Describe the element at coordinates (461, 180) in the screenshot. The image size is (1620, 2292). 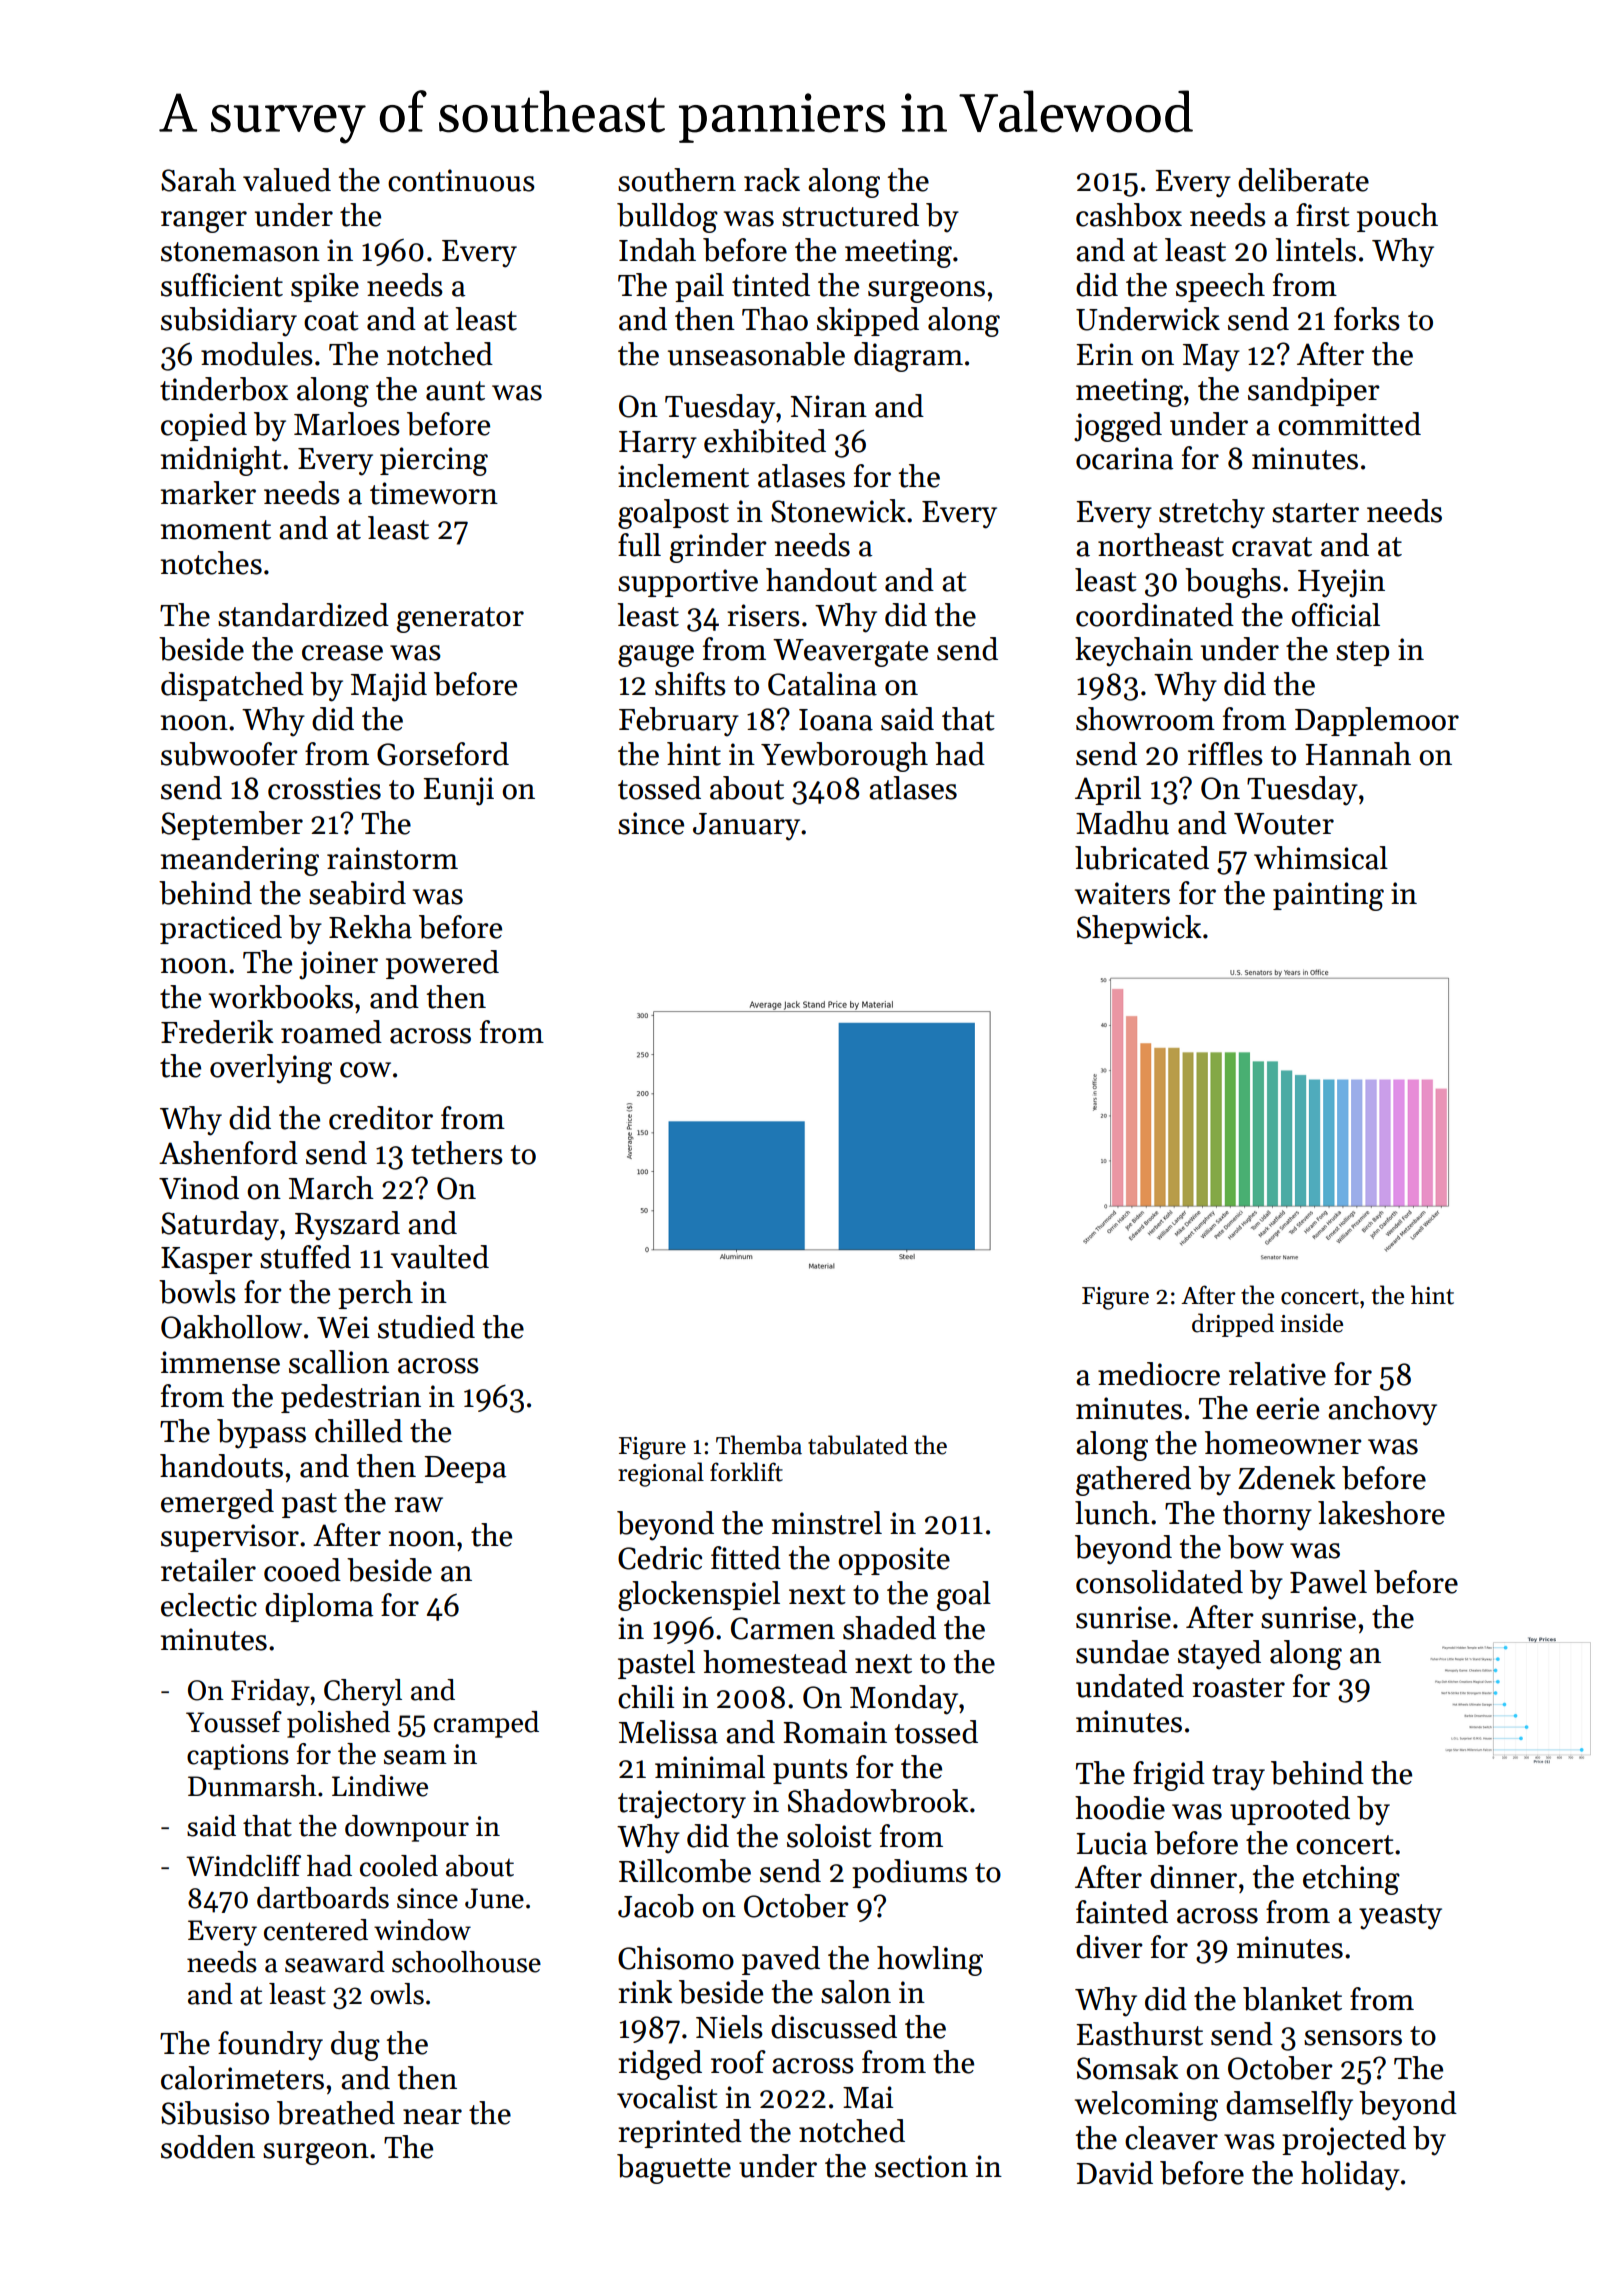
I see `continuous` at that location.
